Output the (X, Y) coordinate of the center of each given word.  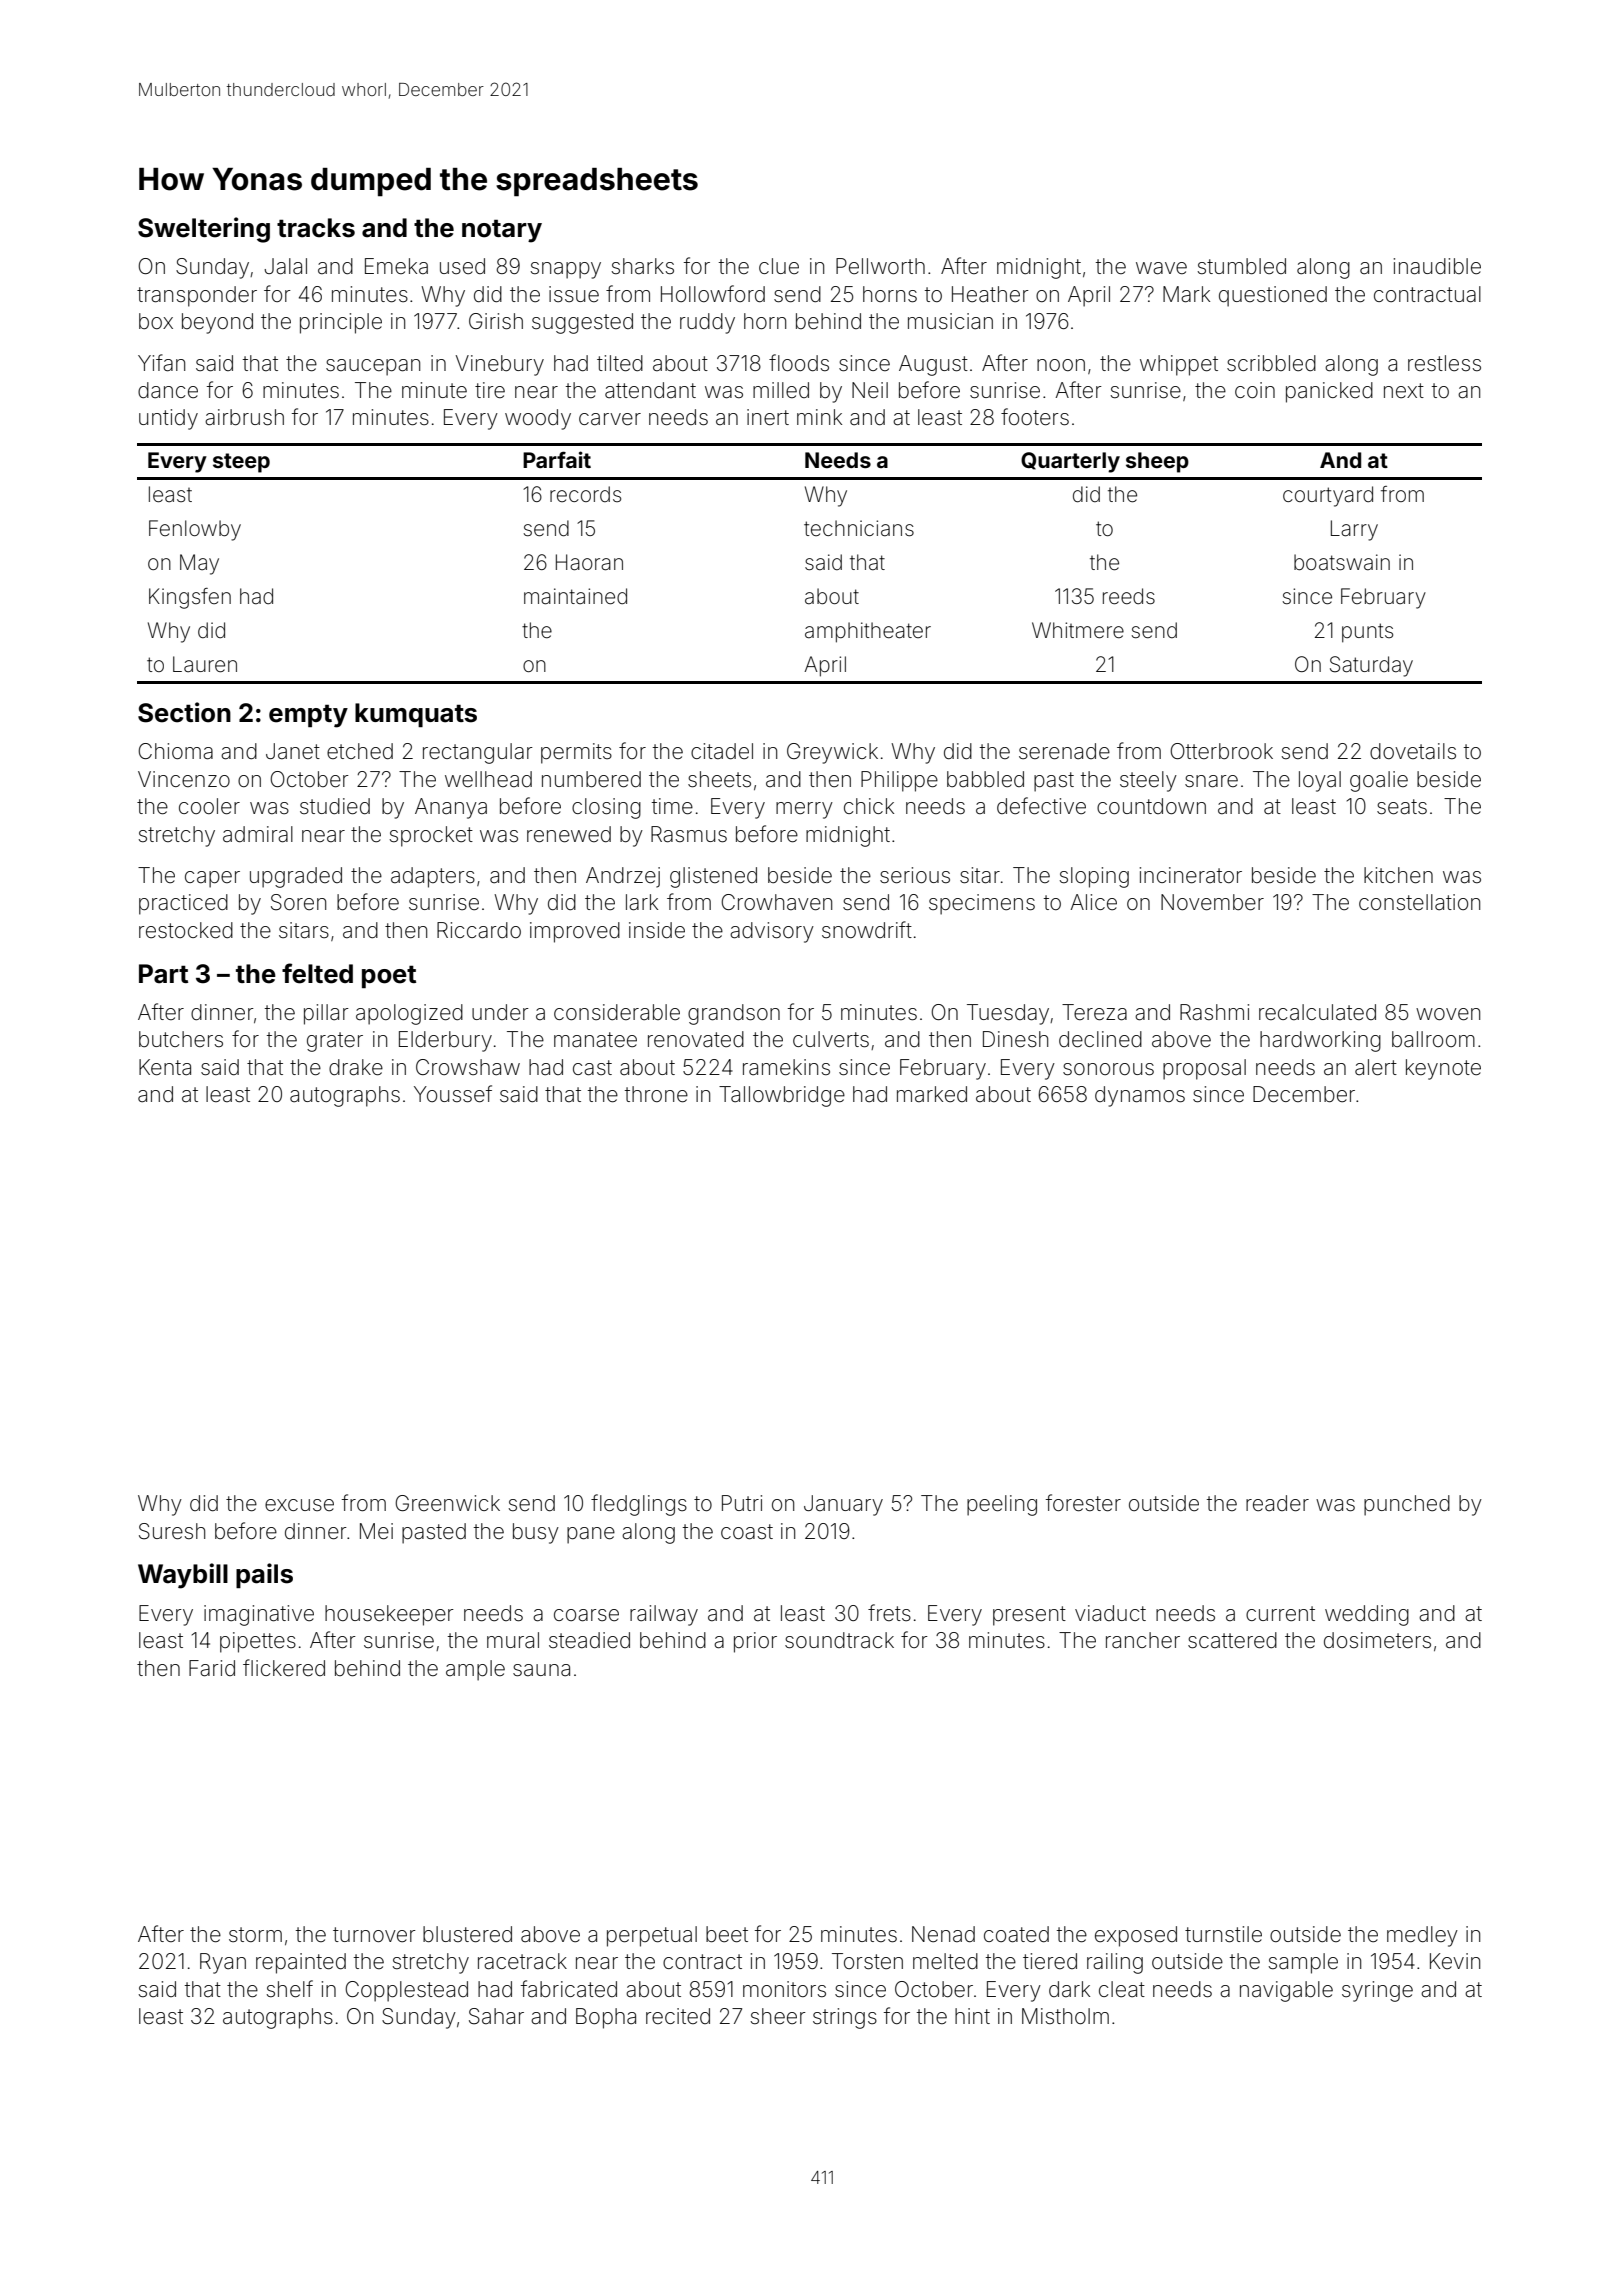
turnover (374, 1934)
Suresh (172, 1531)
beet (727, 1934)
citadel (722, 751)
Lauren (205, 664)
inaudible (1437, 266)
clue (779, 266)
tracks (316, 228)
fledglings (639, 1505)
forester (1083, 1503)
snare (1211, 781)
